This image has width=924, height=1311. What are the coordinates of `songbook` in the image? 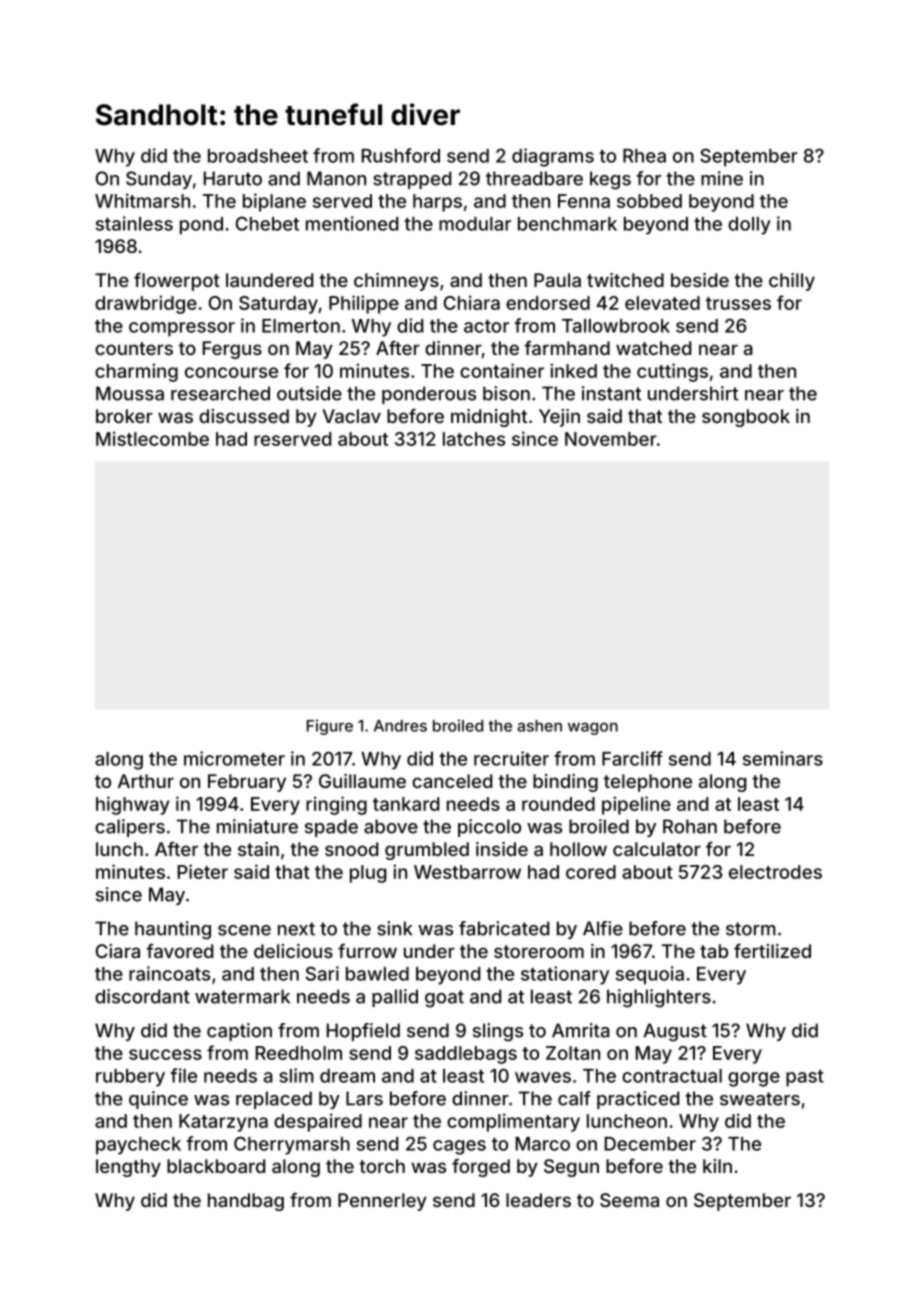 It's located at (746, 418).
